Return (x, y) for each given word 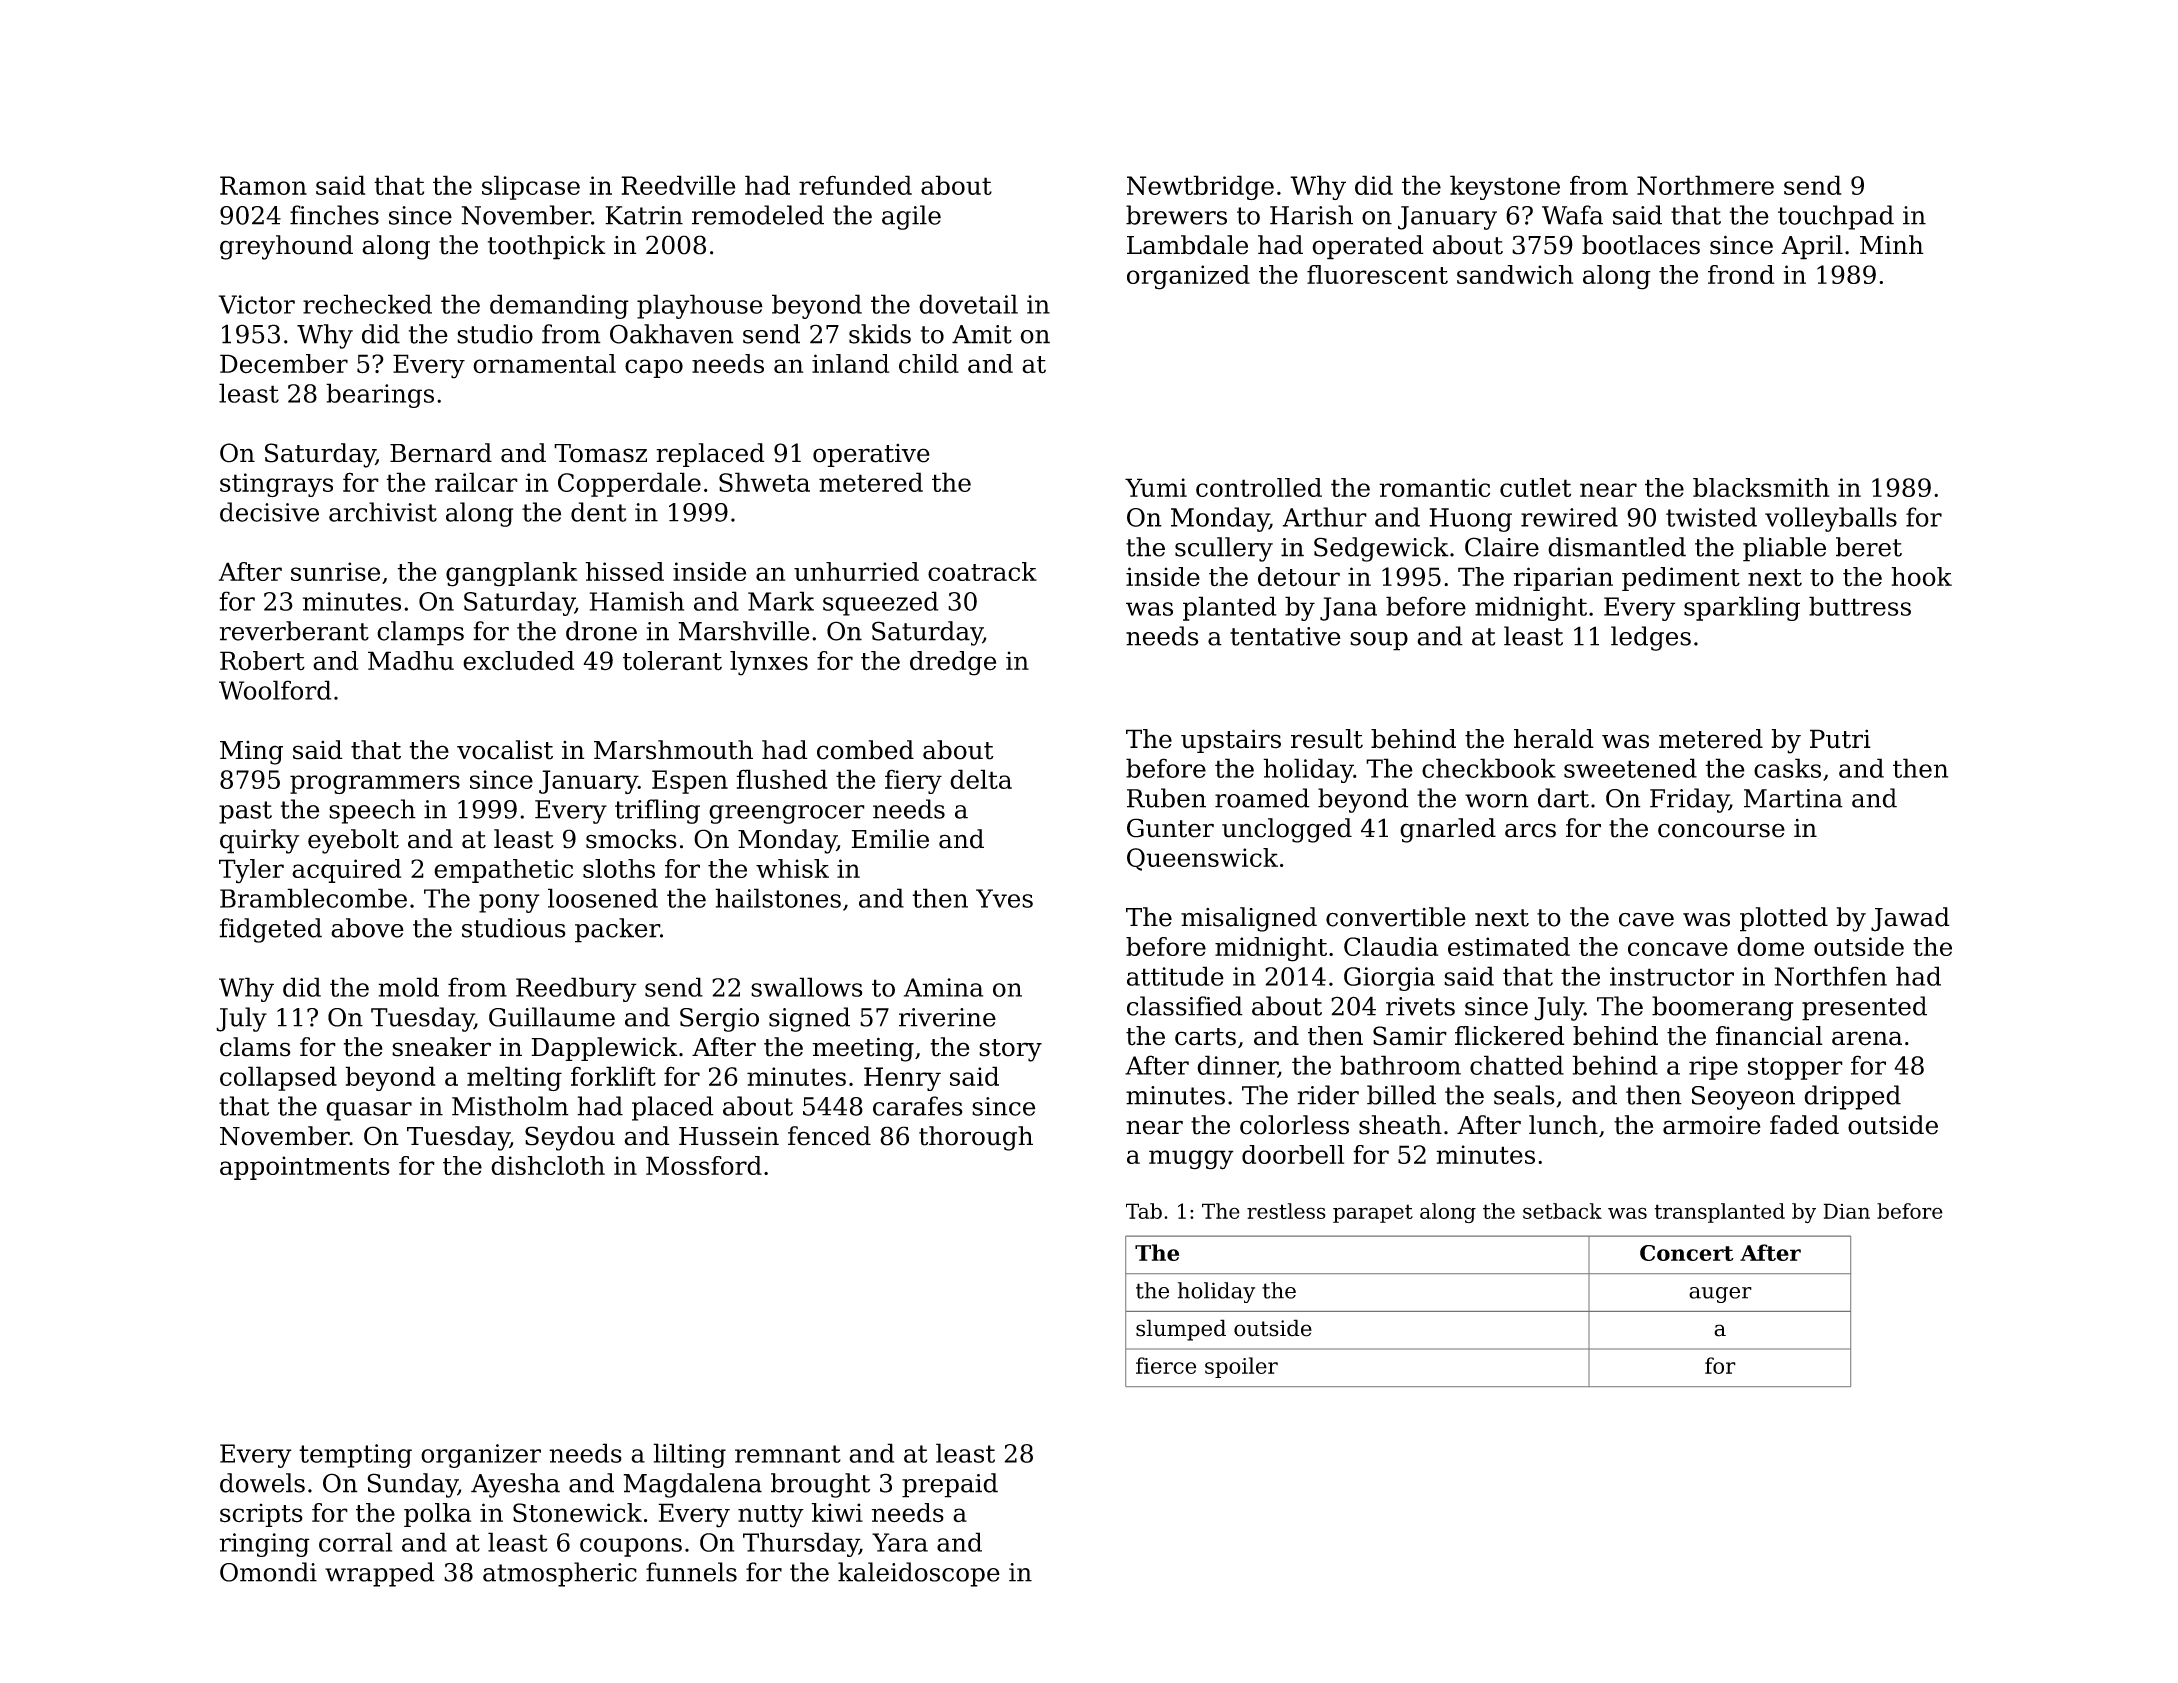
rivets (1420, 1006)
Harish (1311, 215)
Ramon (263, 185)
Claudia (1391, 946)
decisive (269, 512)
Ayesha (515, 1485)
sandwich (1515, 274)
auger (1720, 1295)
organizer (481, 1456)
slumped (1181, 1330)
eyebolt (353, 841)
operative (871, 455)
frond (1741, 274)
